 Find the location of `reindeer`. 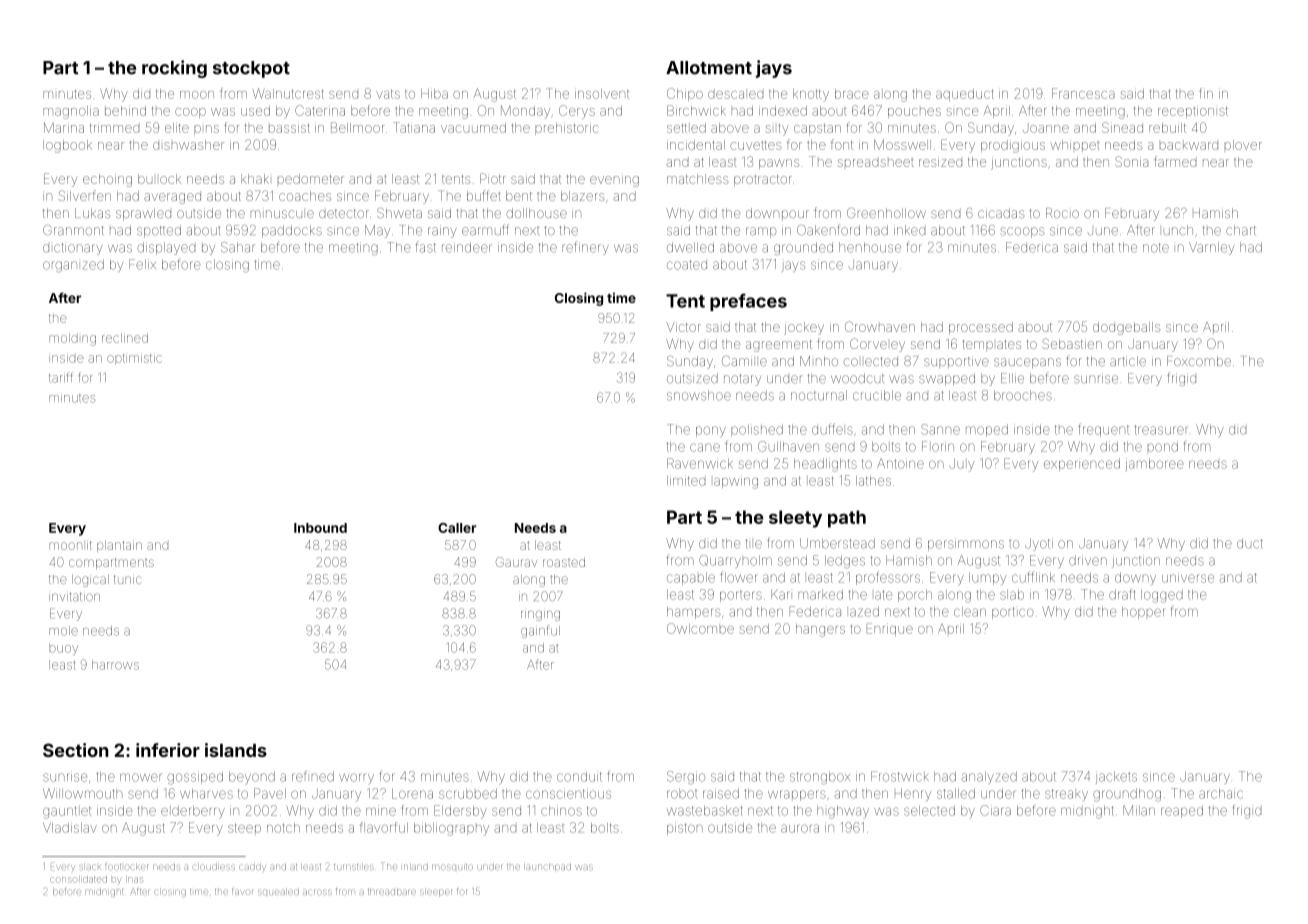

reindeer is located at coordinates (467, 247).
